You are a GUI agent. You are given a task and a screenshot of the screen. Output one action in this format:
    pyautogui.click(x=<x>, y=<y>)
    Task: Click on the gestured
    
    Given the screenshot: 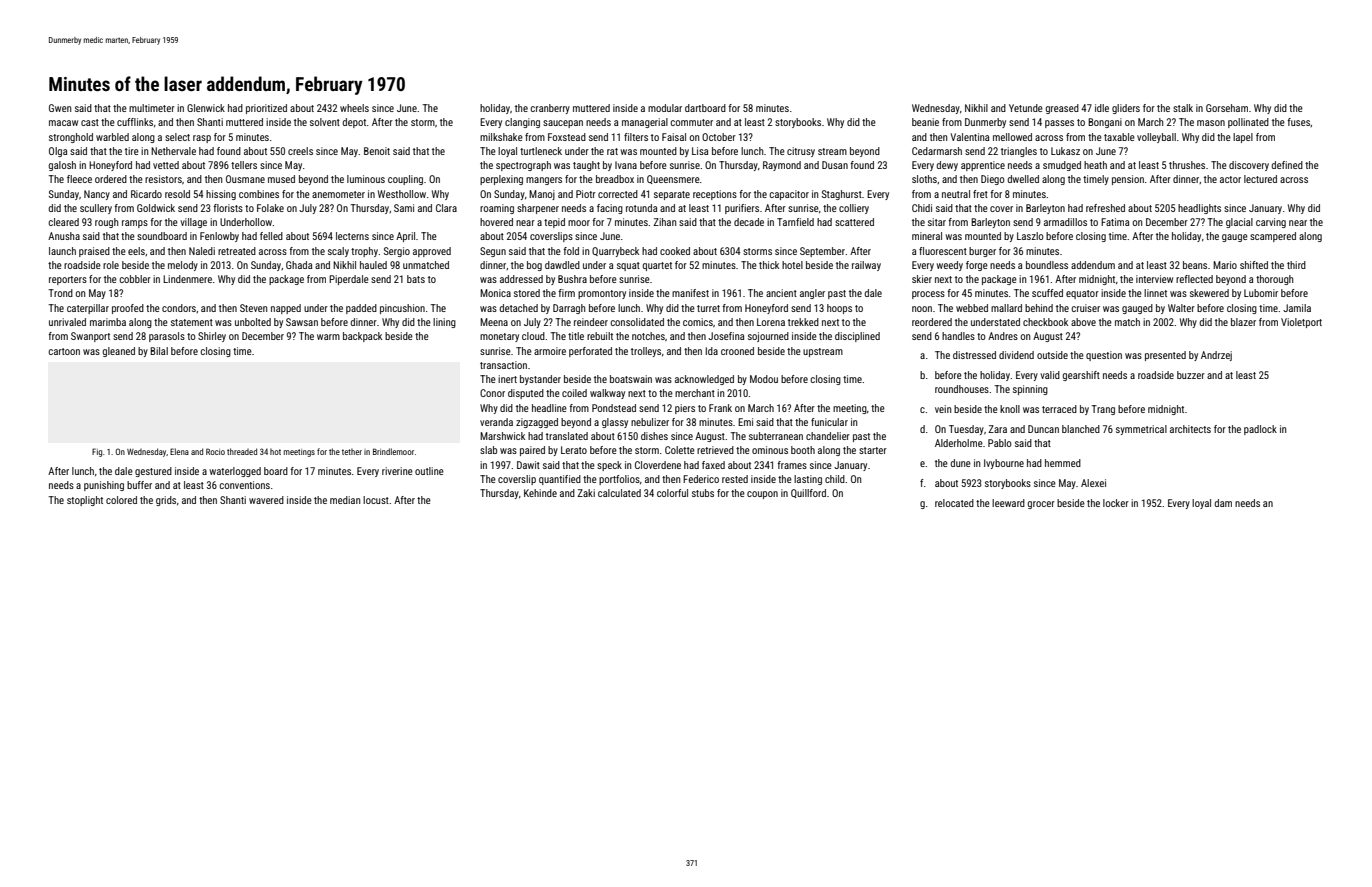 What is the action you would take?
    pyautogui.click(x=153, y=472)
